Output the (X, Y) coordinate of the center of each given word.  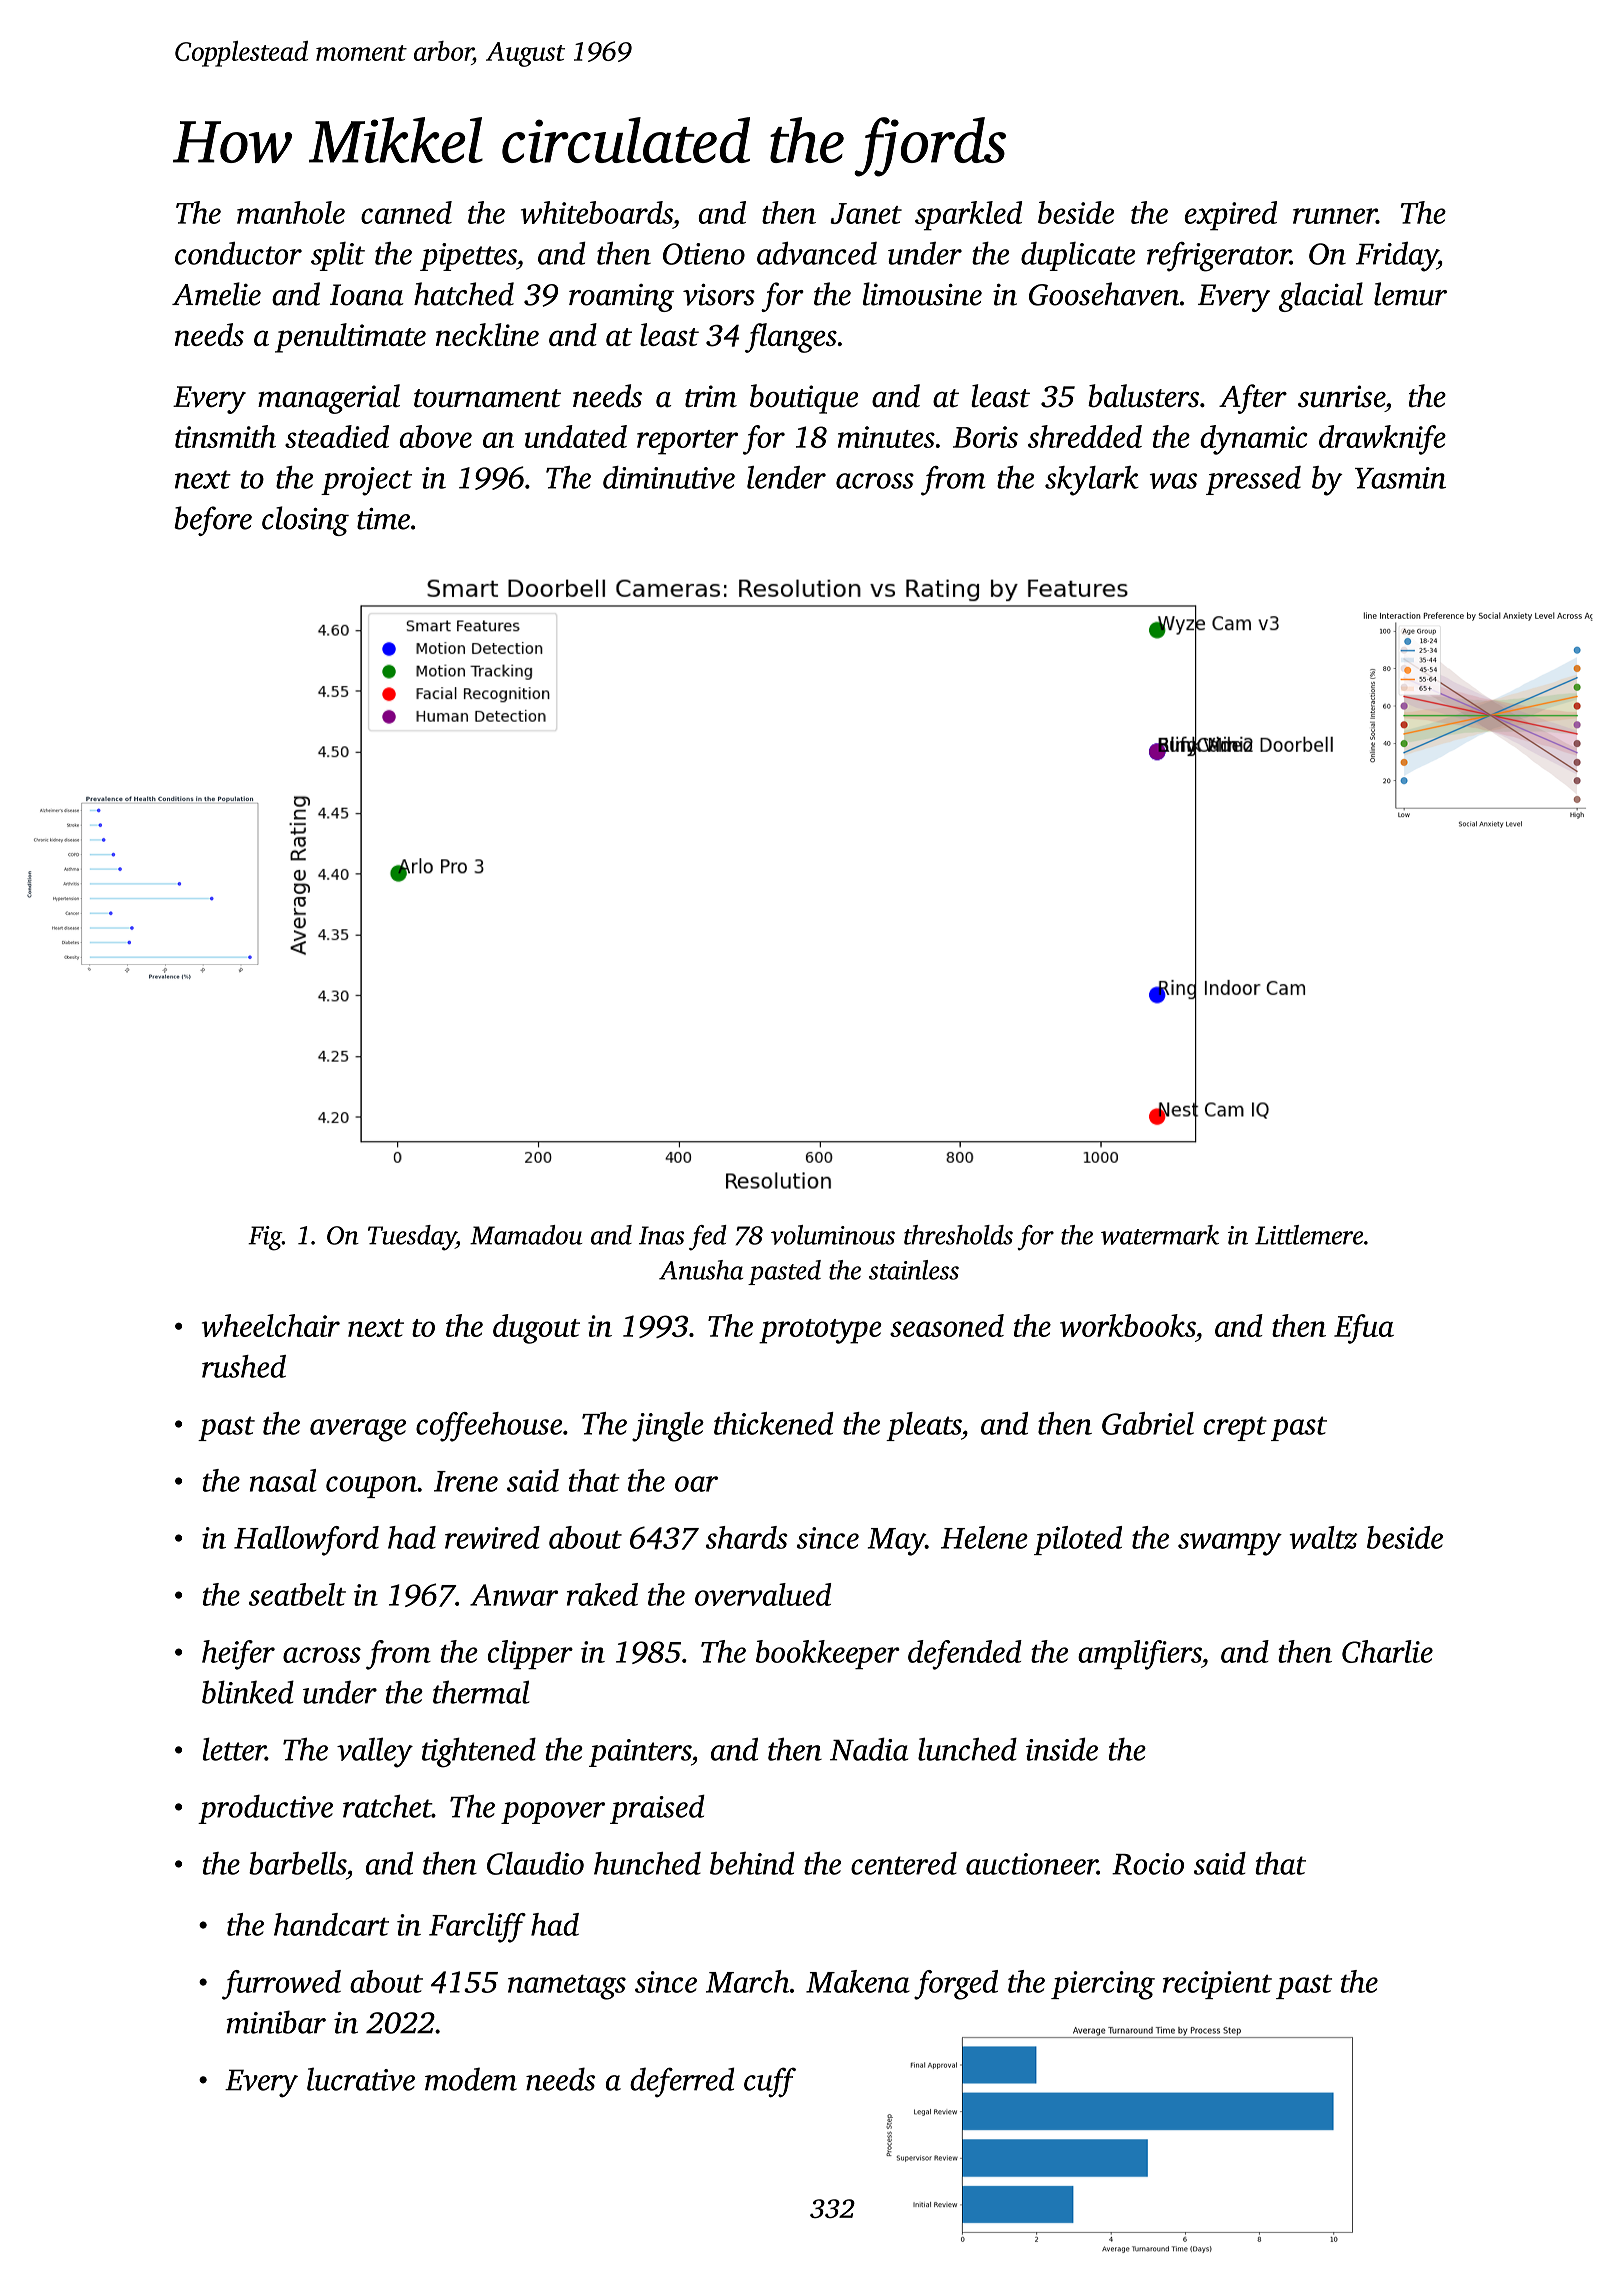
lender (786, 477)
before (213, 521)
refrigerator (1218, 257)
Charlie (1387, 1651)
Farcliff (477, 1928)
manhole (291, 212)
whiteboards (597, 212)
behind (752, 1863)
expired (1230, 216)
